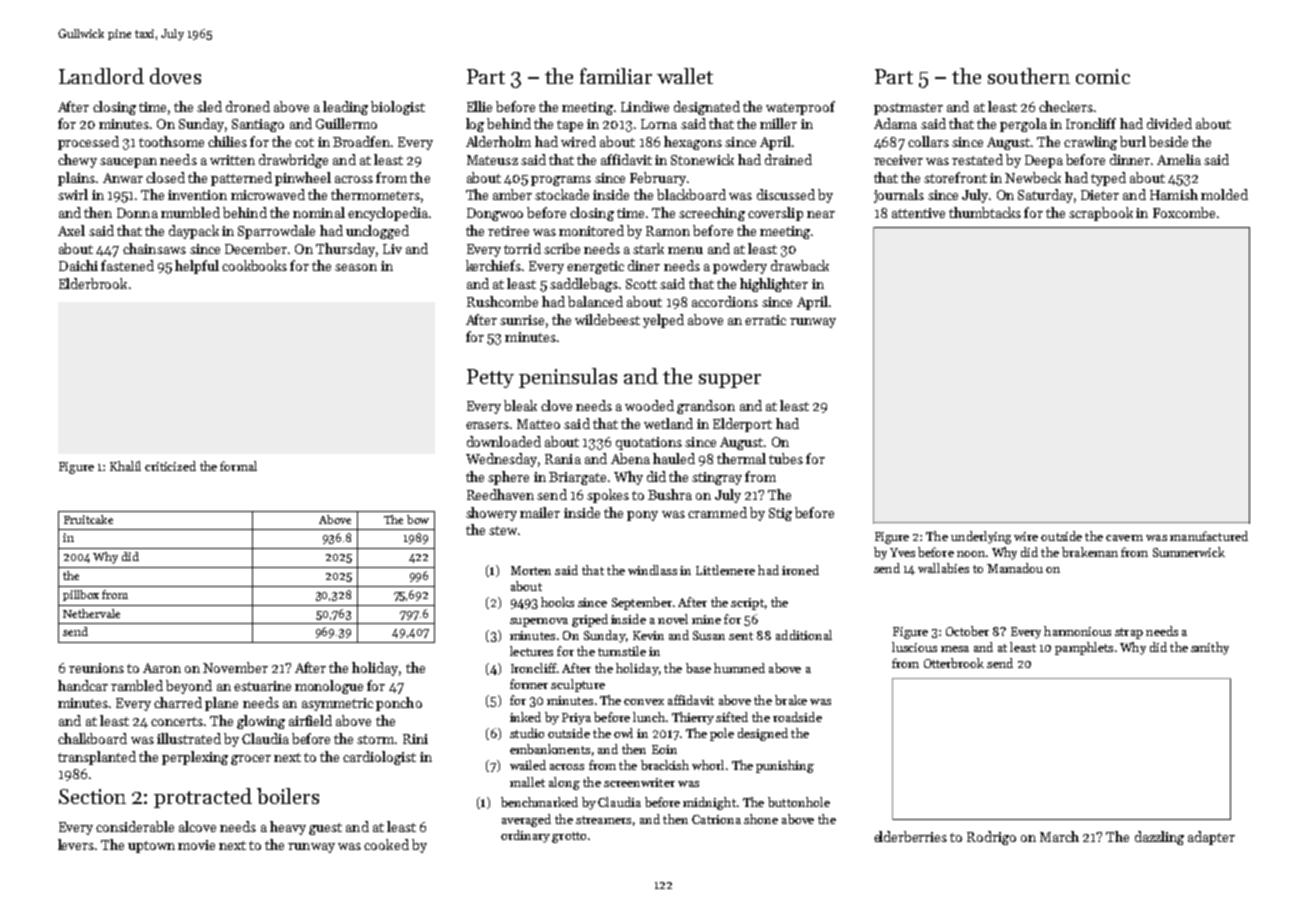  What do you see at coordinates (88, 519) in the screenshot?
I see `Fruitcake` at bounding box center [88, 519].
